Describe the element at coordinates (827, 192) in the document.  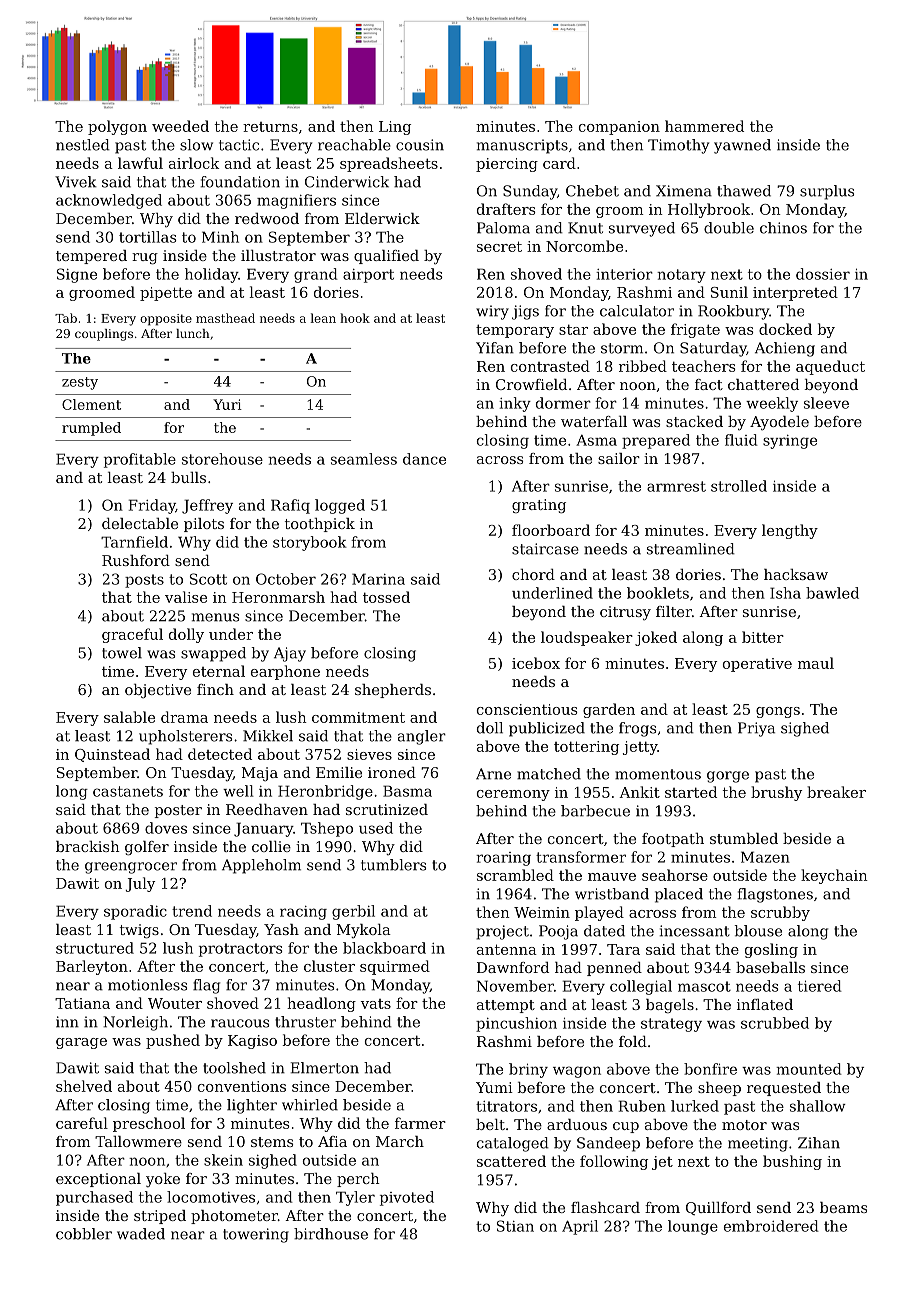
I see `surplus` at that location.
